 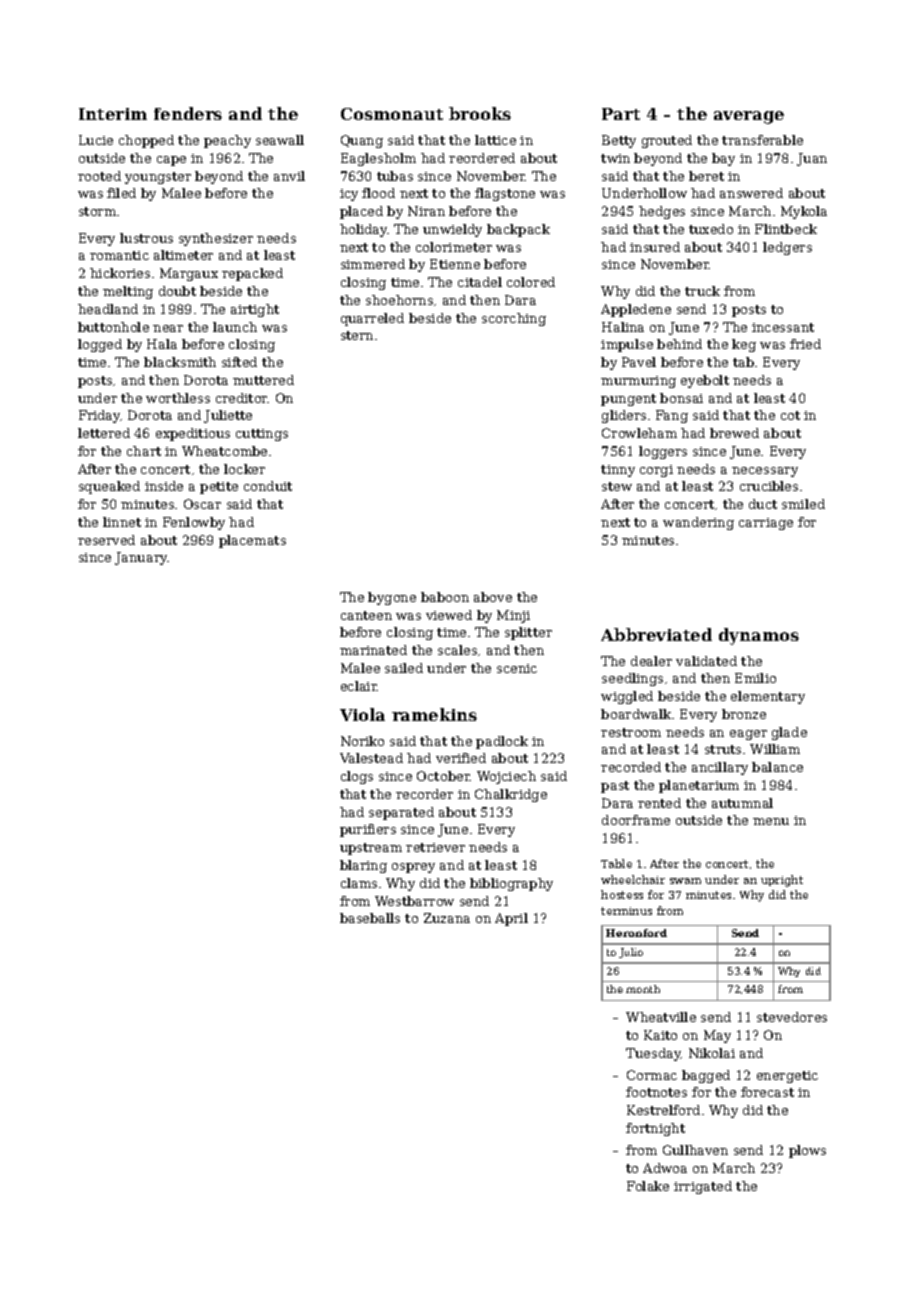 What do you see at coordinates (621, 114) in the page?
I see `Part` at bounding box center [621, 114].
